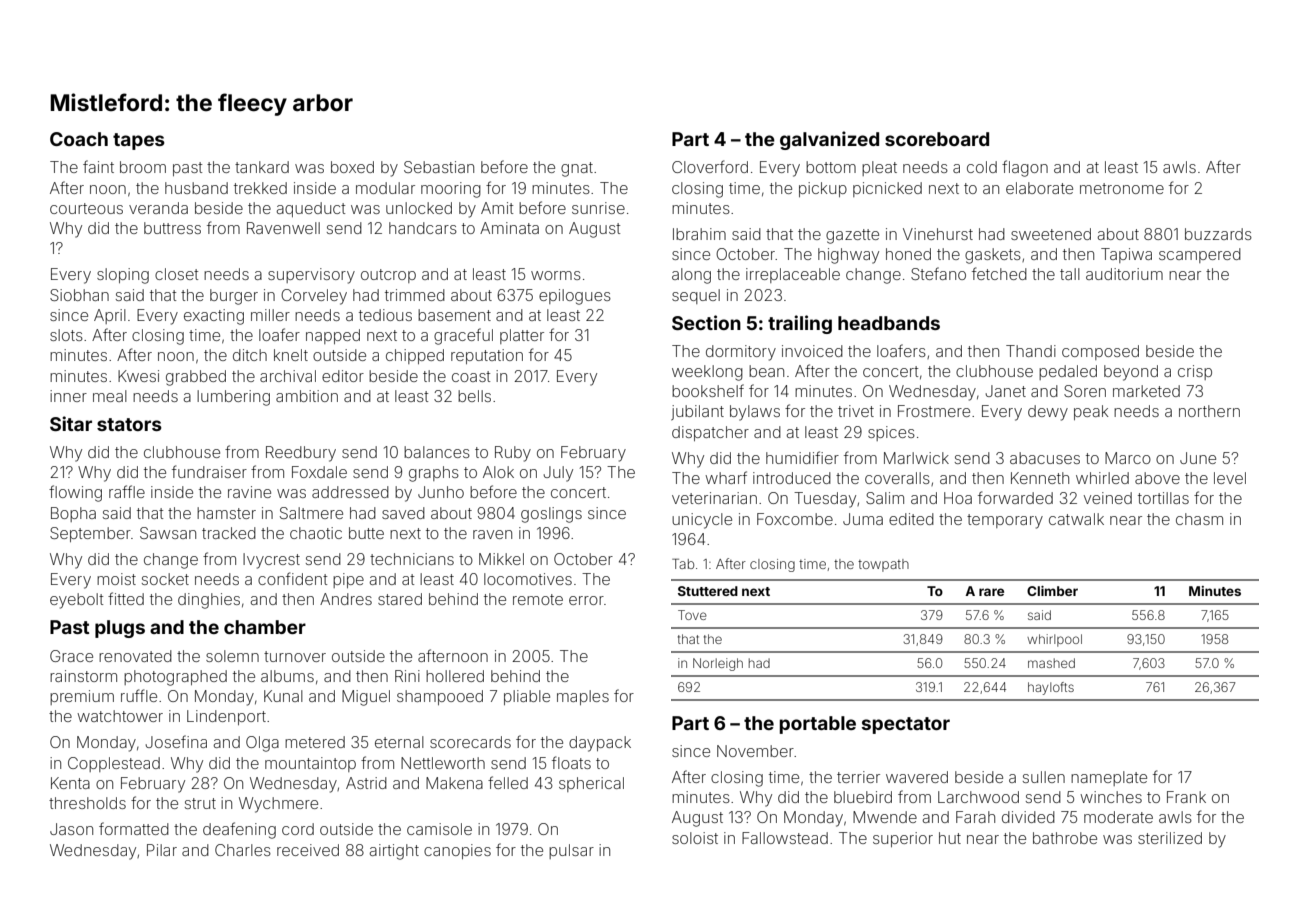  I want to click on chasm, so click(1199, 519).
